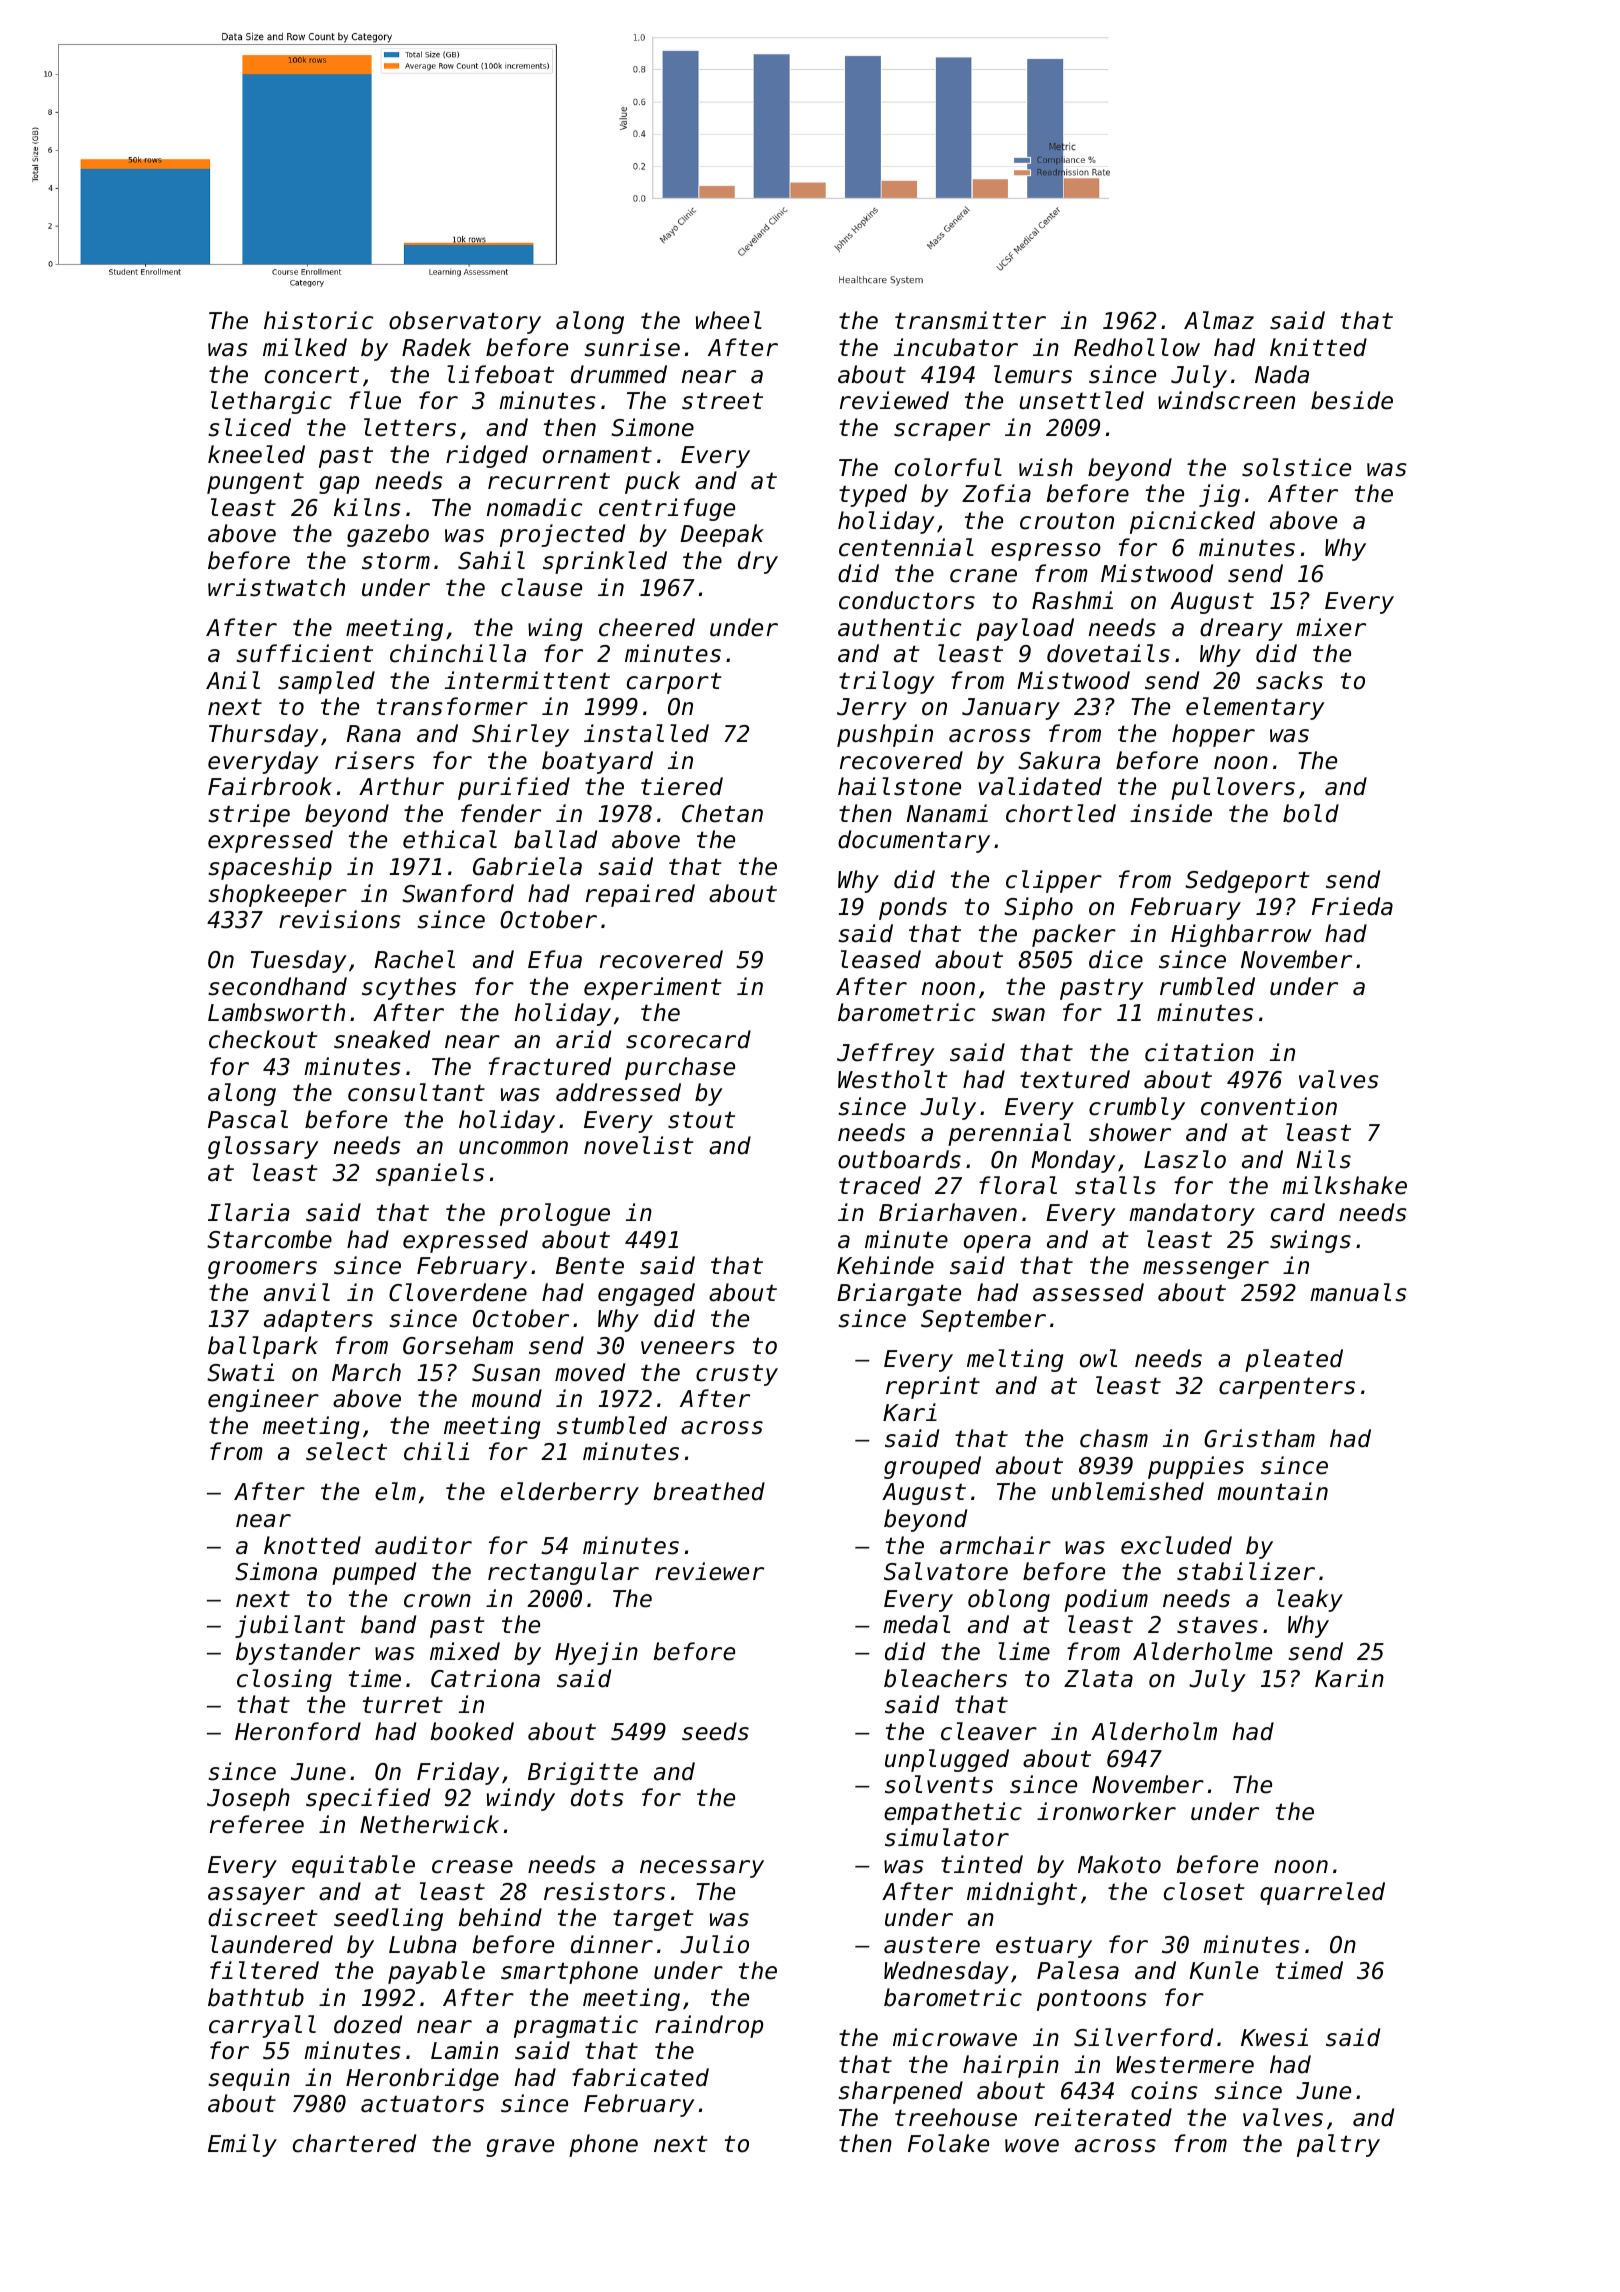 The image size is (1620, 2292). I want to click on Almaz, so click(1219, 320).
